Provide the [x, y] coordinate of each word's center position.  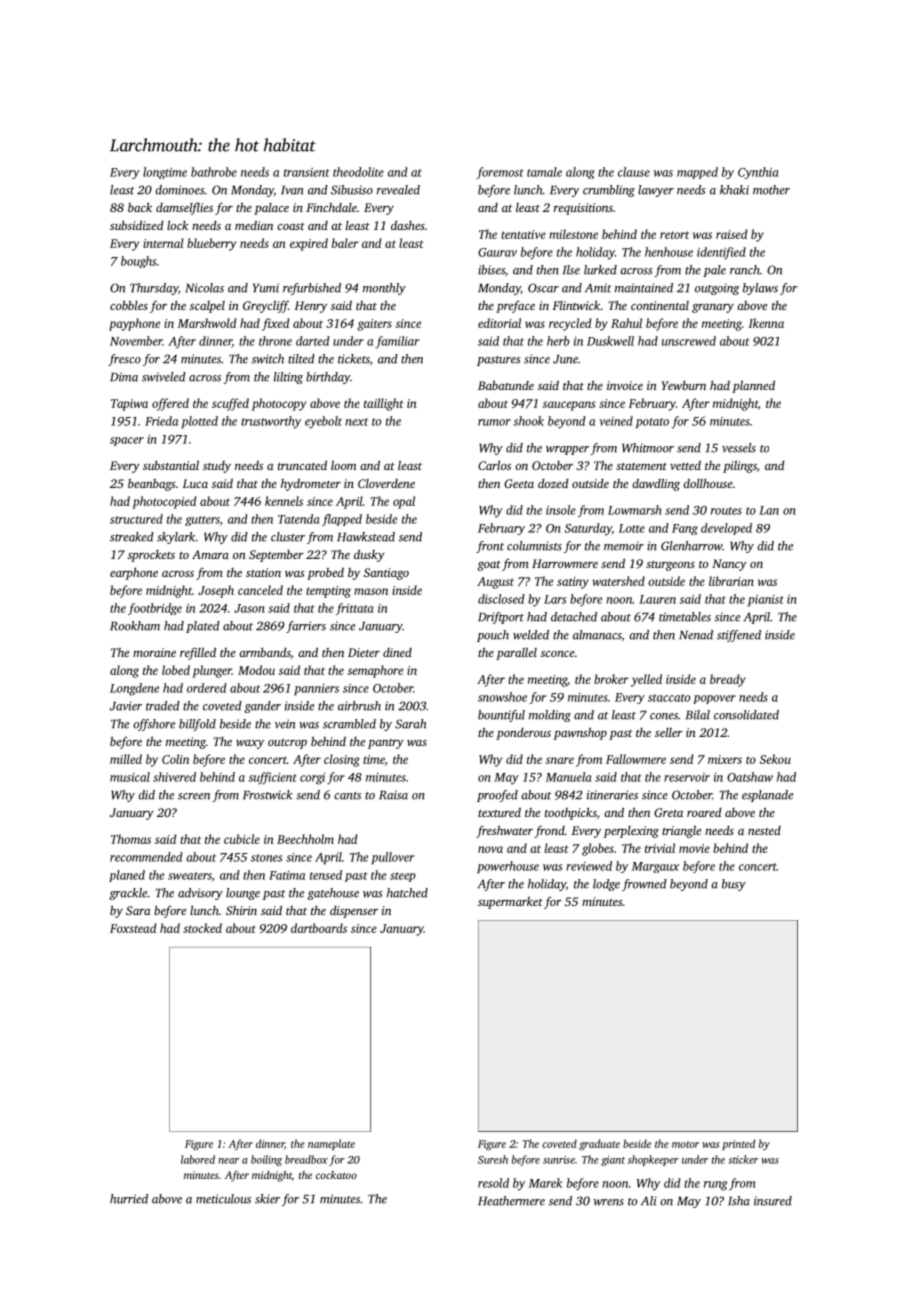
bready [728, 680]
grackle [128, 894]
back [140, 207]
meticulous [223, 1199]
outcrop [287, 744]
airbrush [359, 706]
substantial [171, 465]
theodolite [358, 172]
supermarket [510, 902]
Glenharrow [691, 546]
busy [734, 885]
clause [634, 172]
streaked [132, 537]
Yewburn [683, 385]
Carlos [494, 465]
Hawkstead [366, 537]
